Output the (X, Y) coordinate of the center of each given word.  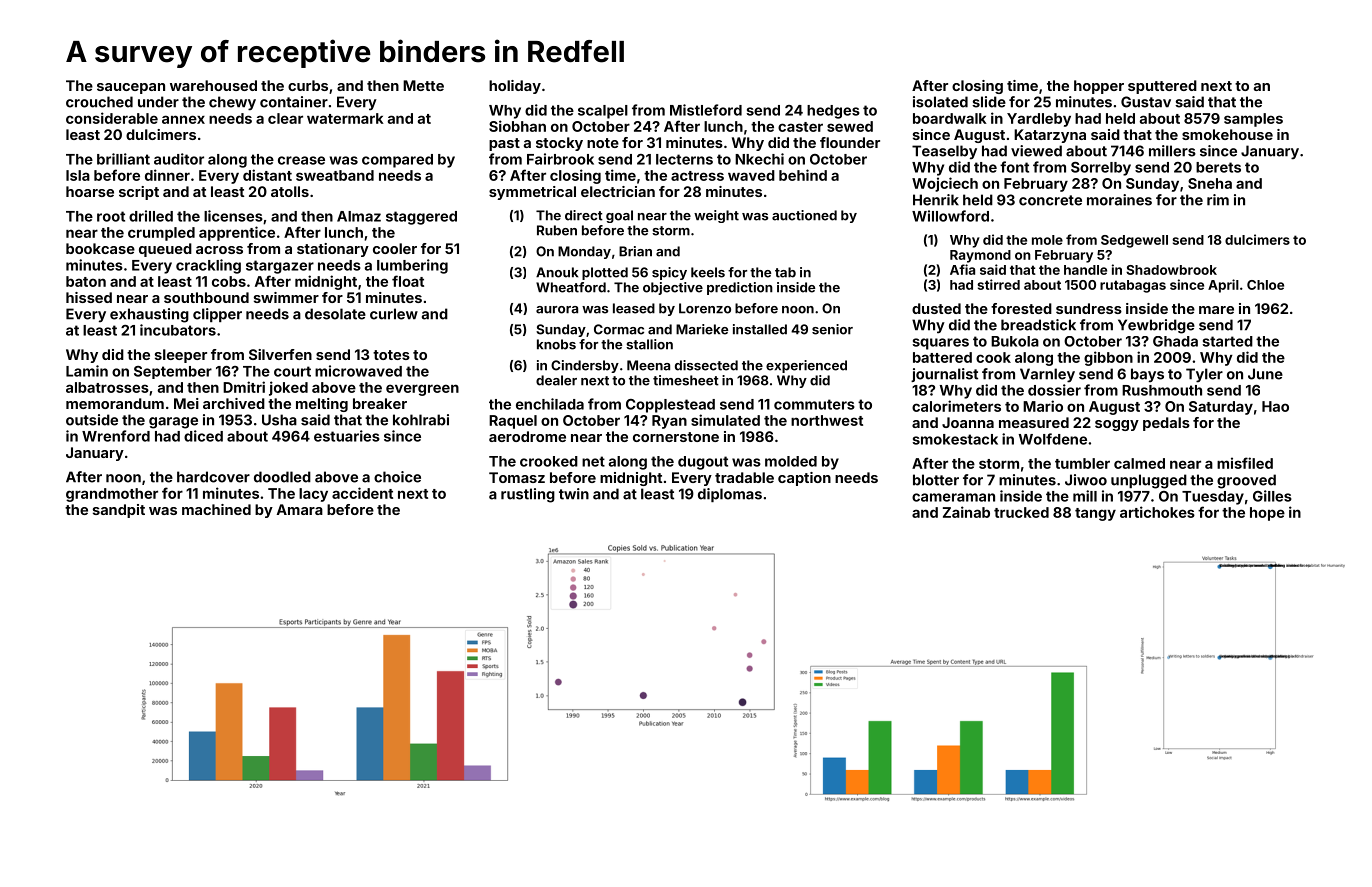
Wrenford (116, 436)
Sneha (1210, 183)
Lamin (87, 371)
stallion (649, 344)
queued (165, 250)
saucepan (131, 88)
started (1228, 341)
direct (584, 215)
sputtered (1162, 87)
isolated (940, 102)
